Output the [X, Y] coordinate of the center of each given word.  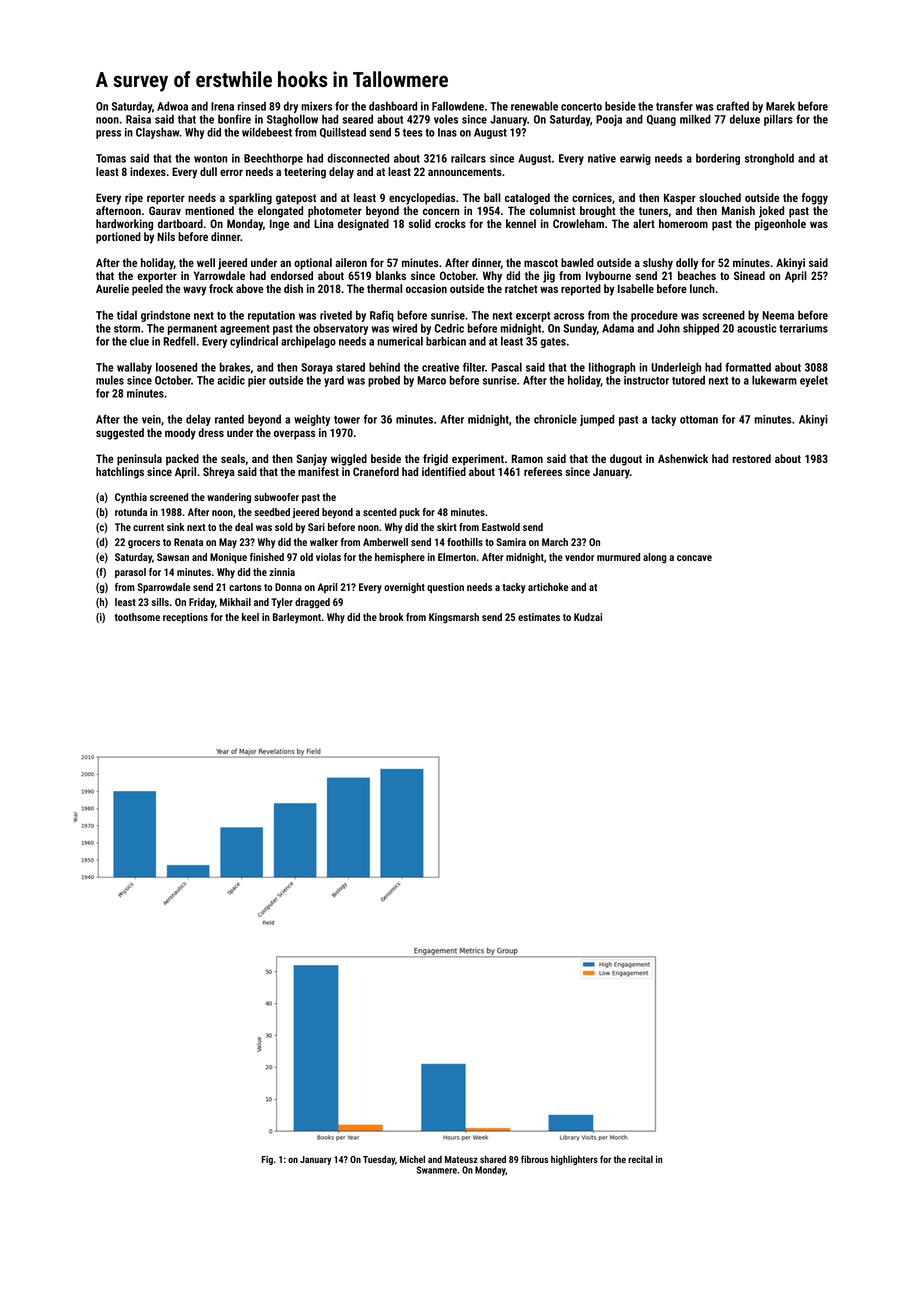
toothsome [137, 617]
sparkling [250, 199]
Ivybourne [608, 277]
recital [640, 1159]
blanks [391, 275]
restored [752, 458]
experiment [478, 460]
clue [139, 341]
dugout [626, 460]
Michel [412, 1159]
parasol [130, 573]
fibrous [534, 1159]
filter [474, 367]
